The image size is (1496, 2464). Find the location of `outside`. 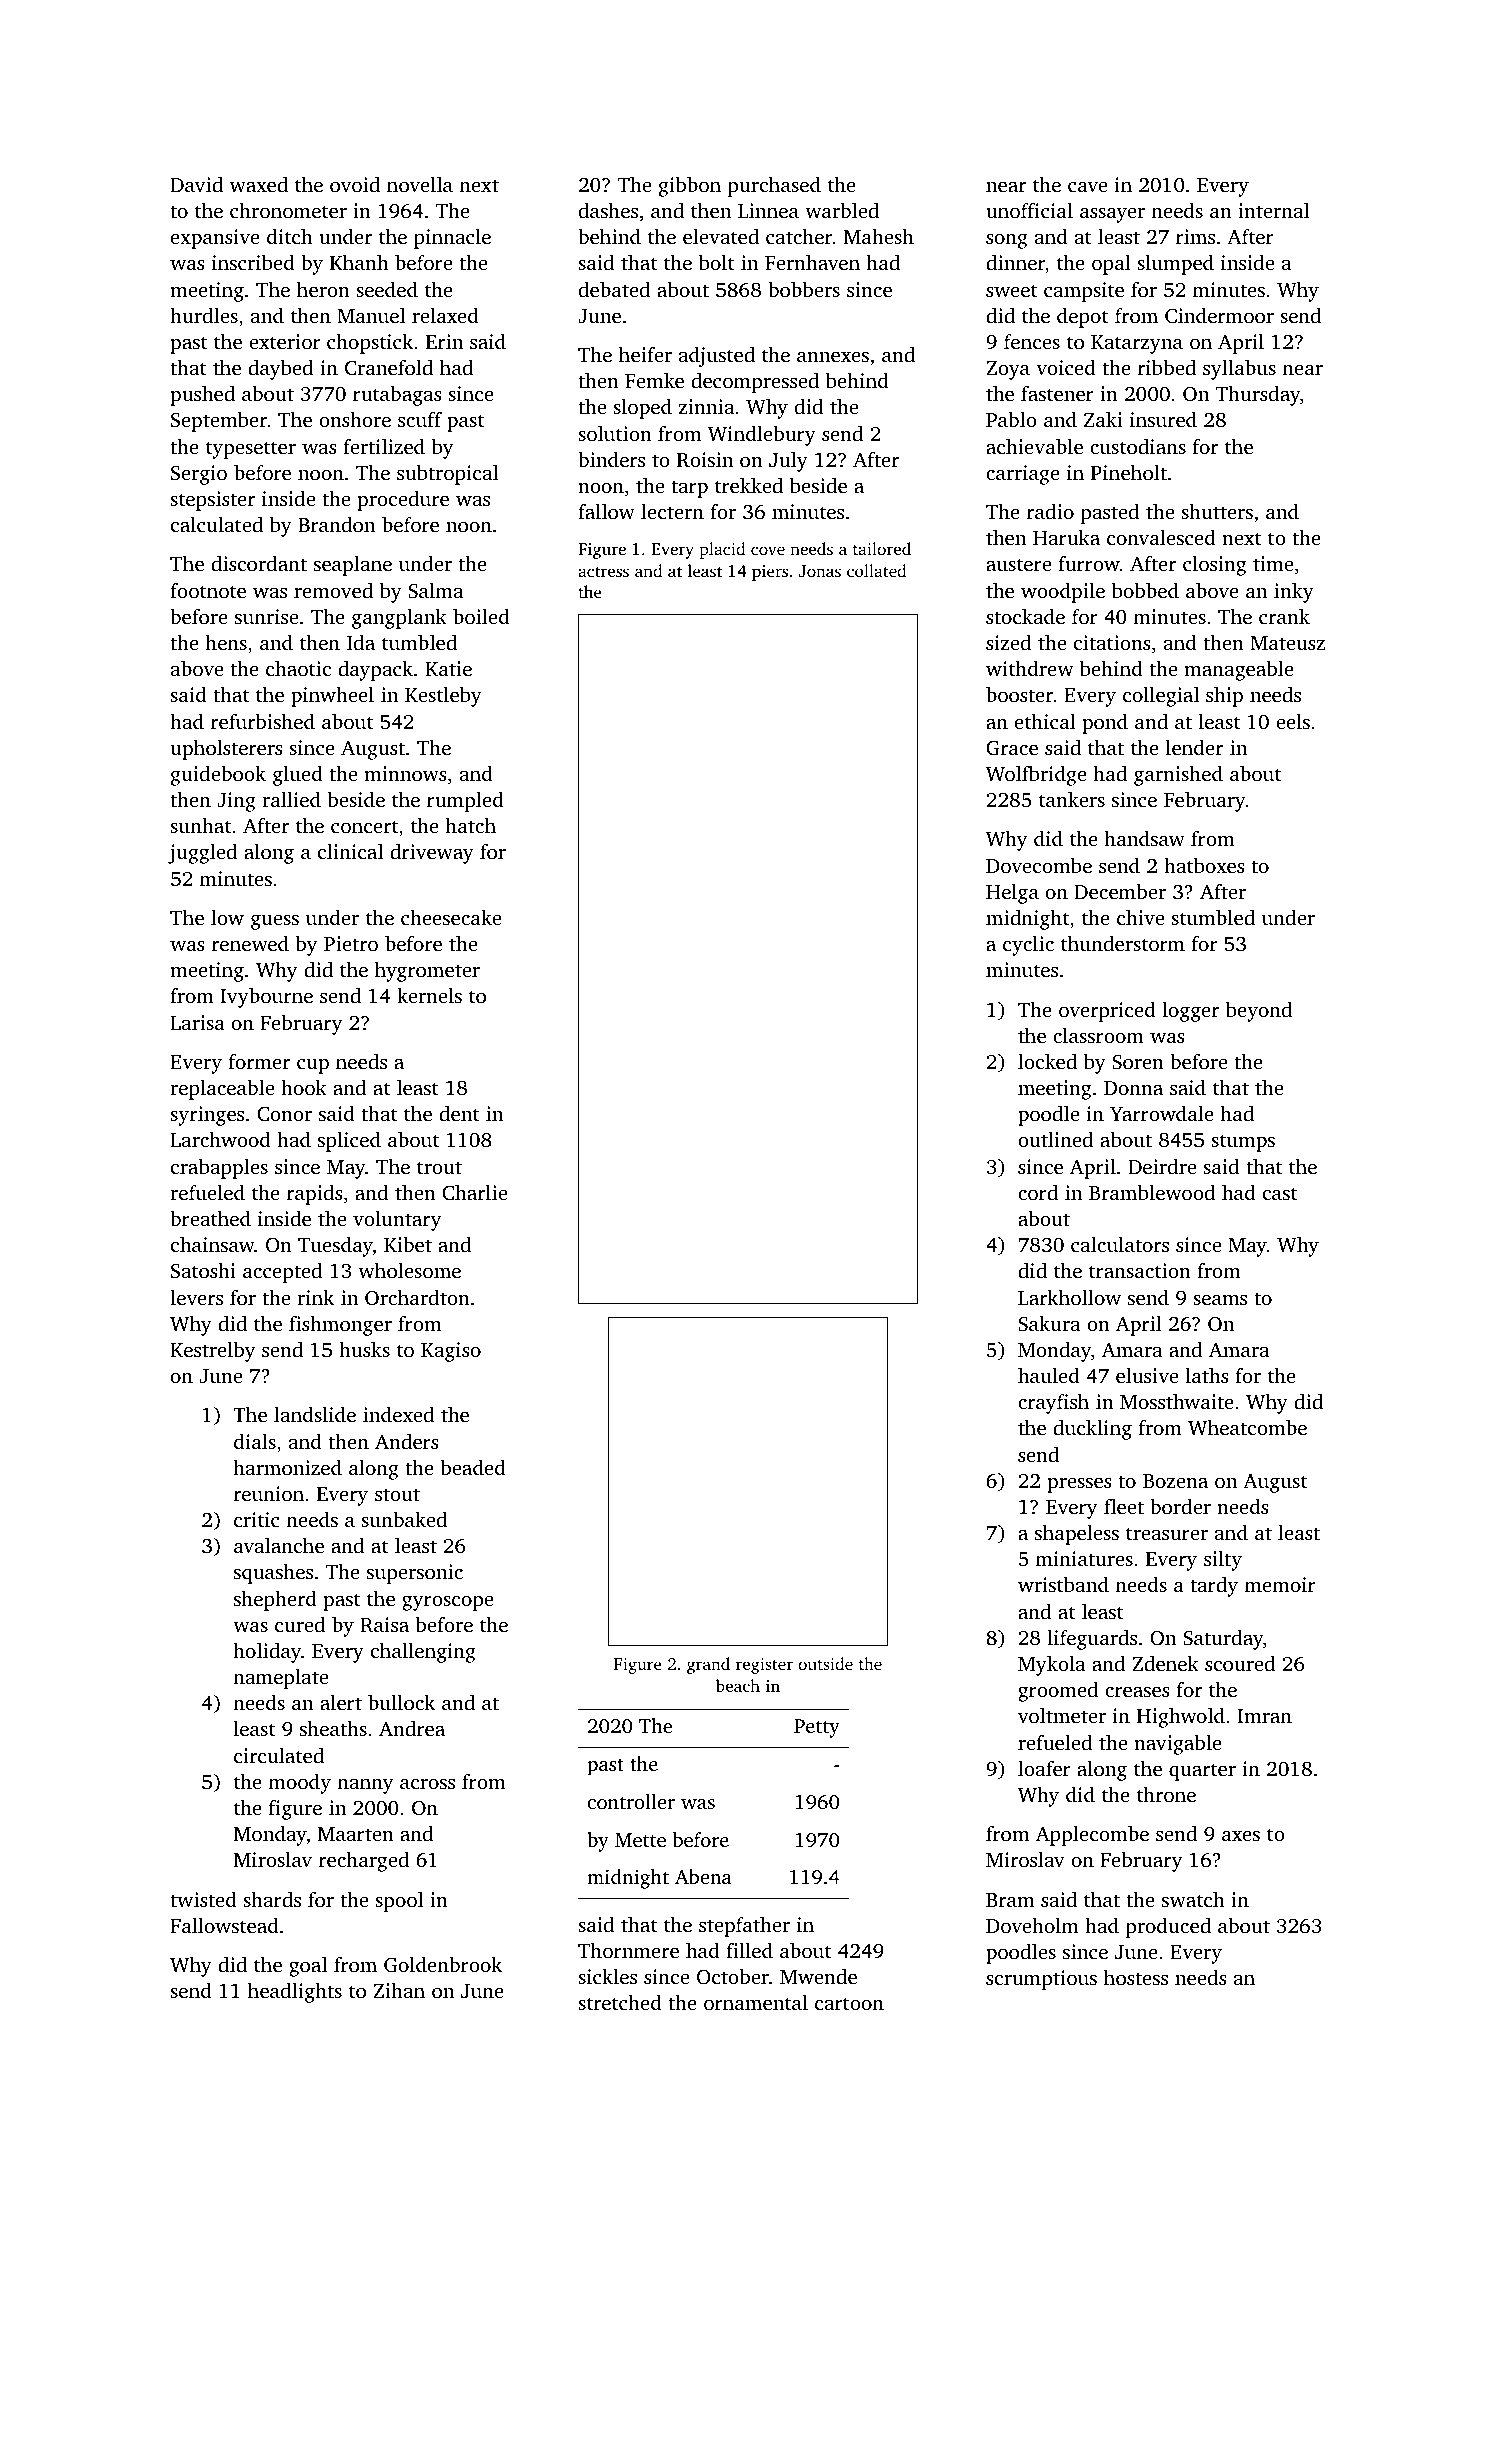

outside is located at coordinates (825, 1663).
